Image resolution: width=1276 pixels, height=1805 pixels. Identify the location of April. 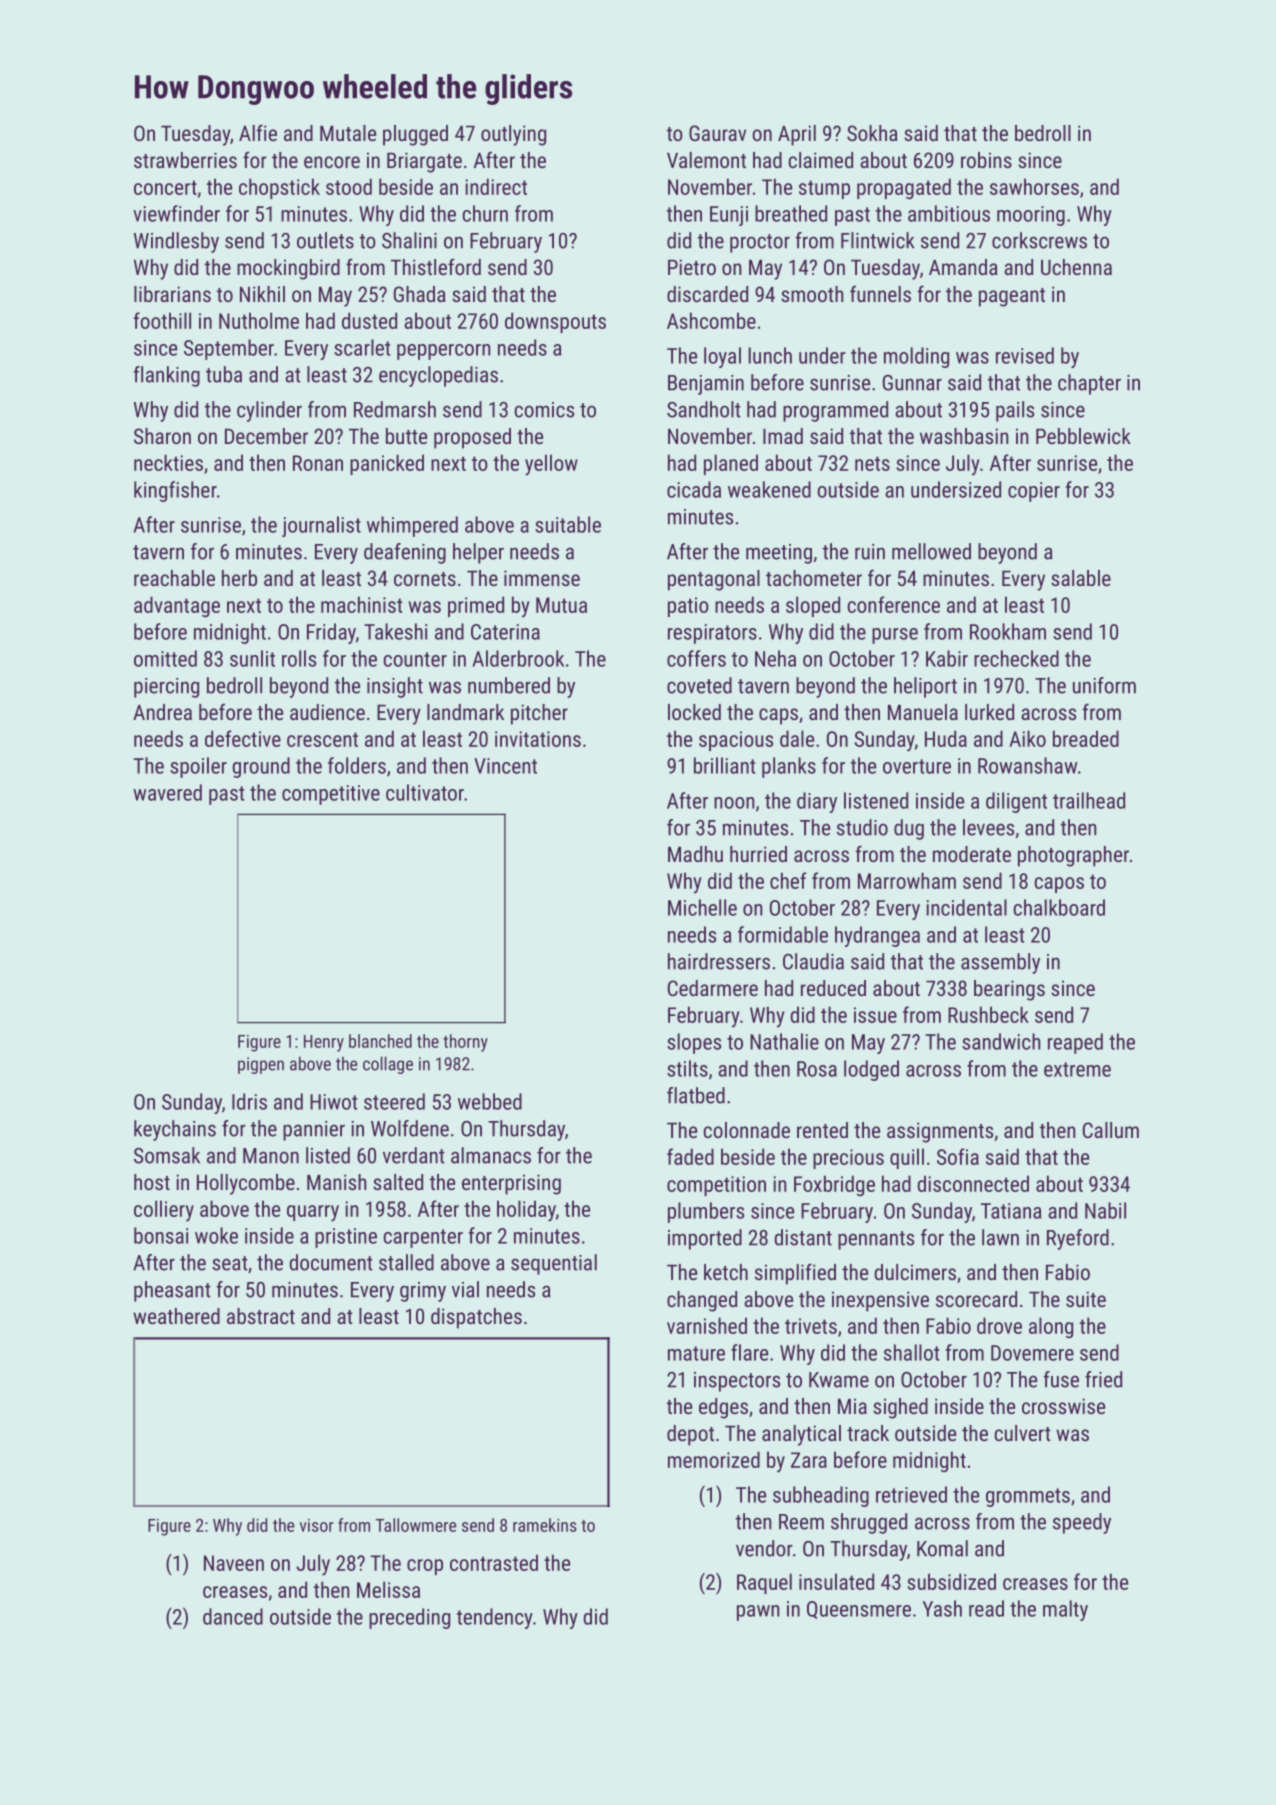
(797, 135).
